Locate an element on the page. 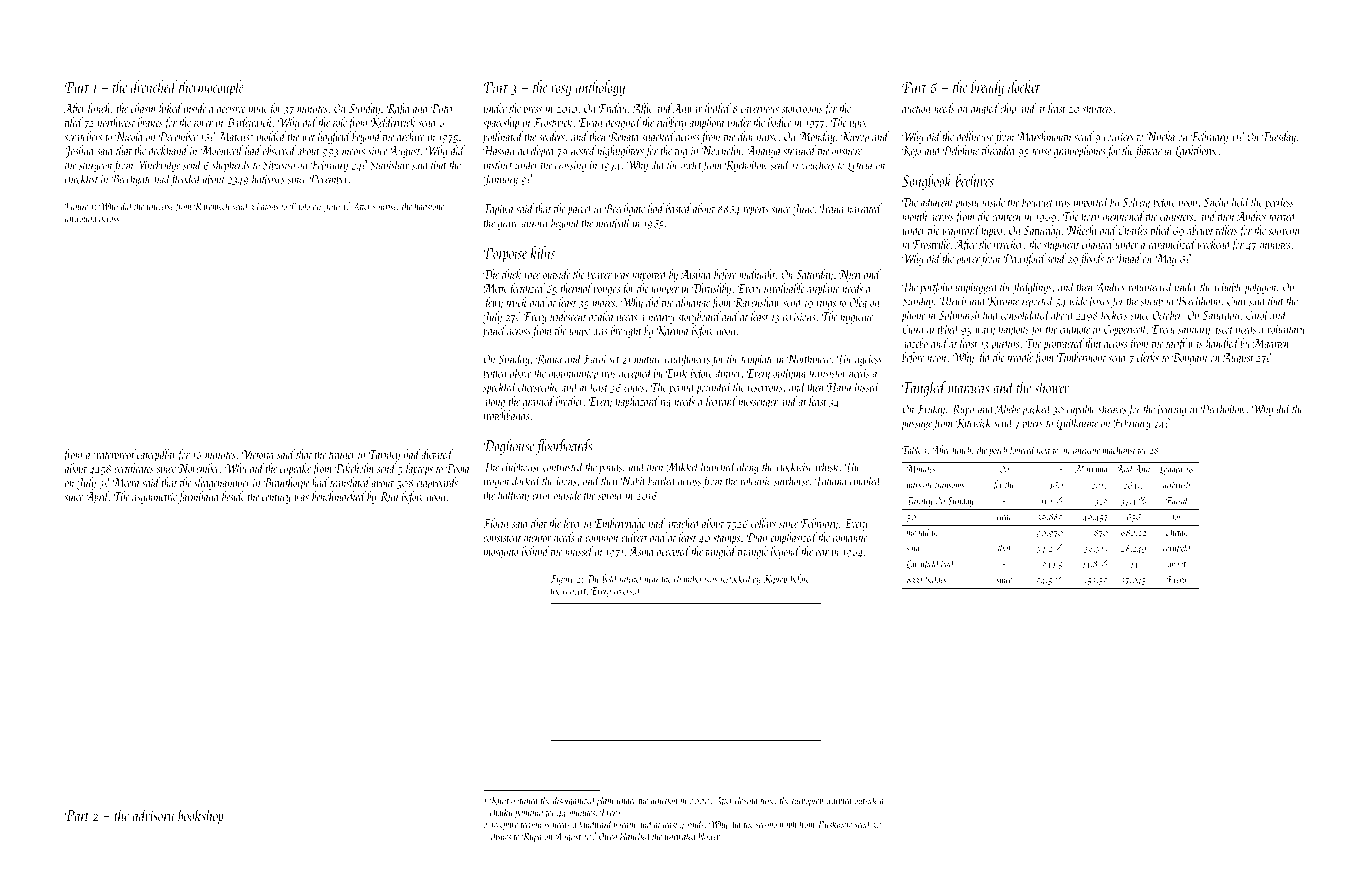  concert is located at coordinates (574, 592).
